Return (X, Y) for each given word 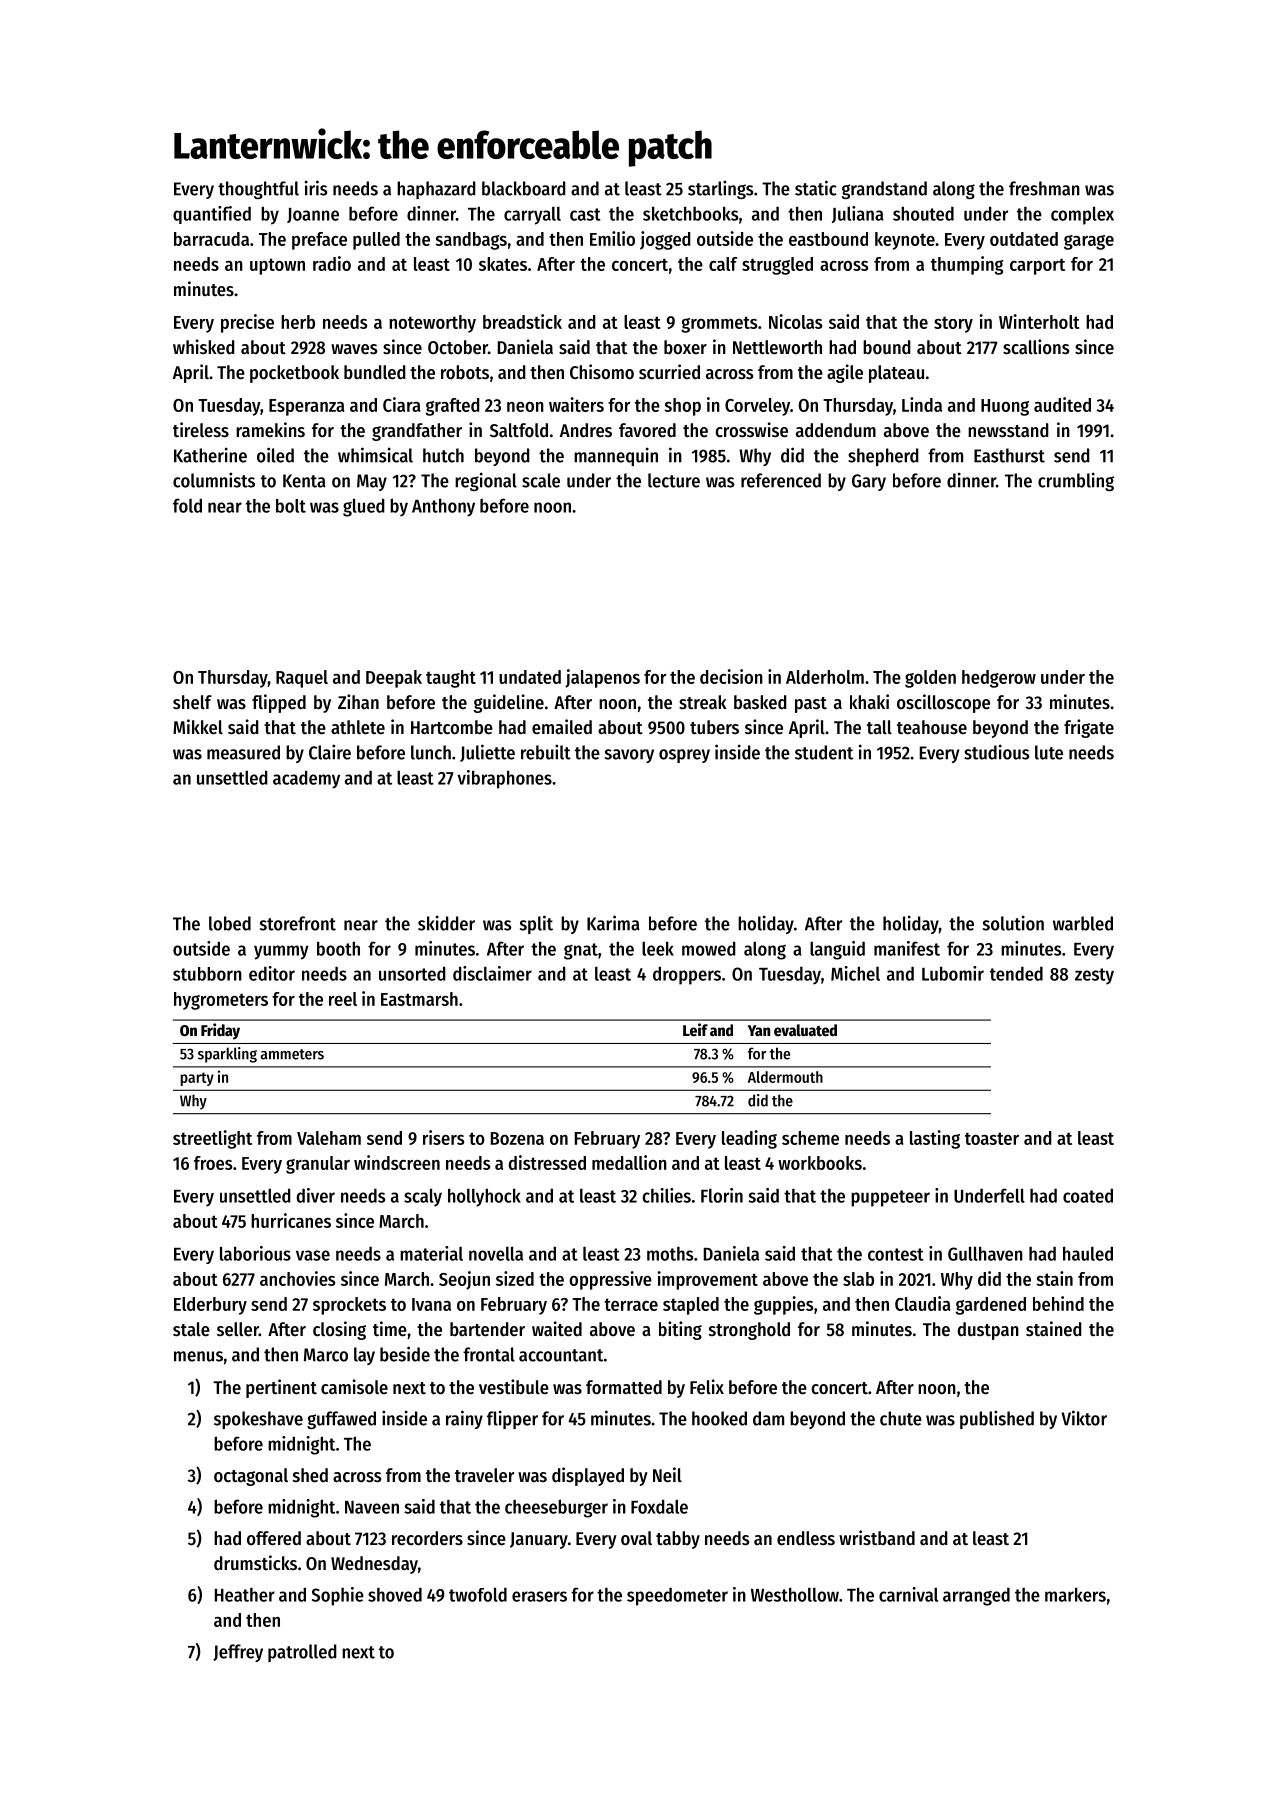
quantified (212, 215)
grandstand (884, 190)
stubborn (207, 974)
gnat (581, 951)
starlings (720, 189)
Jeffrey (238, 1653)
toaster (992, 1138)
